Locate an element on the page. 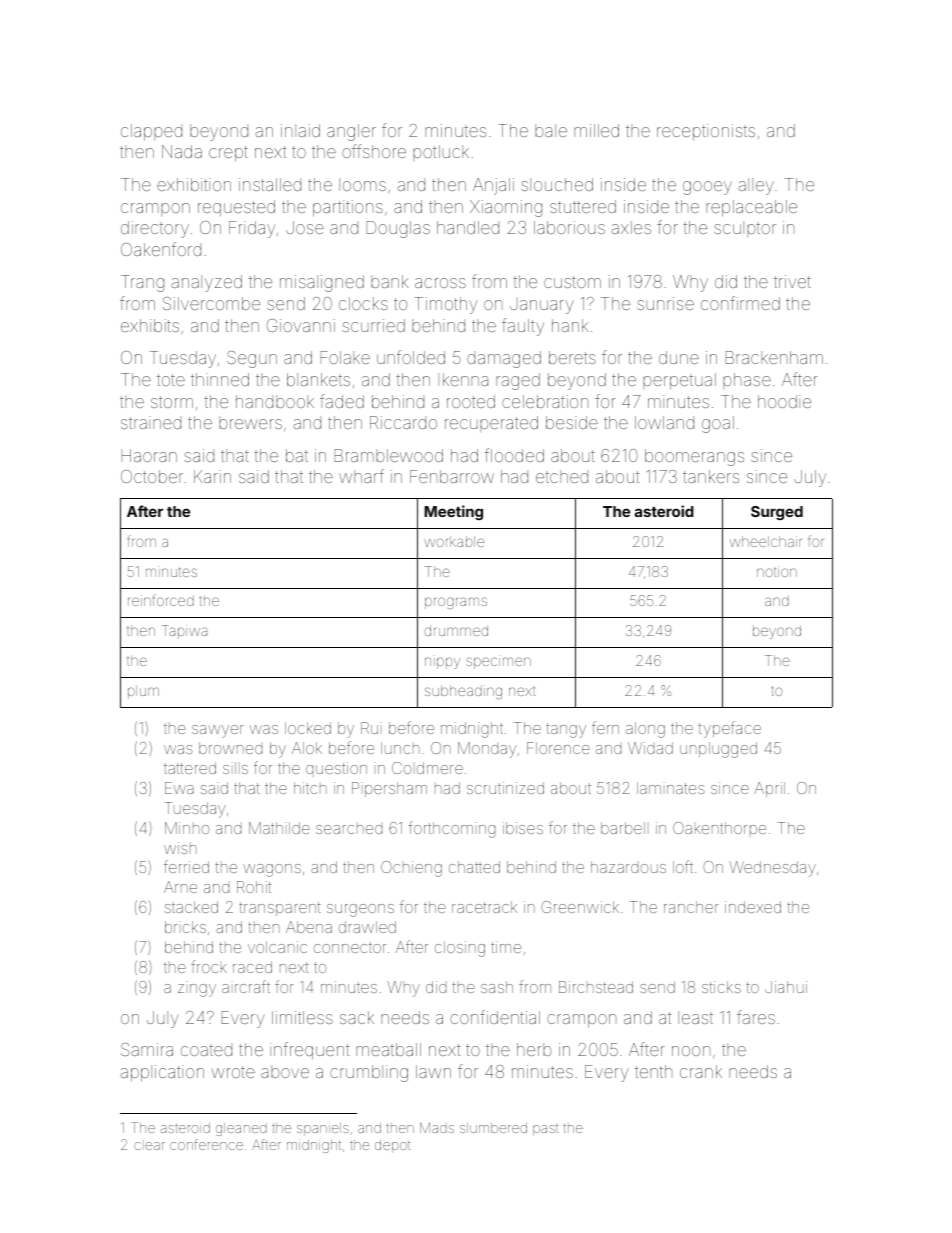  wharf is located at coordinates (361, 476).
